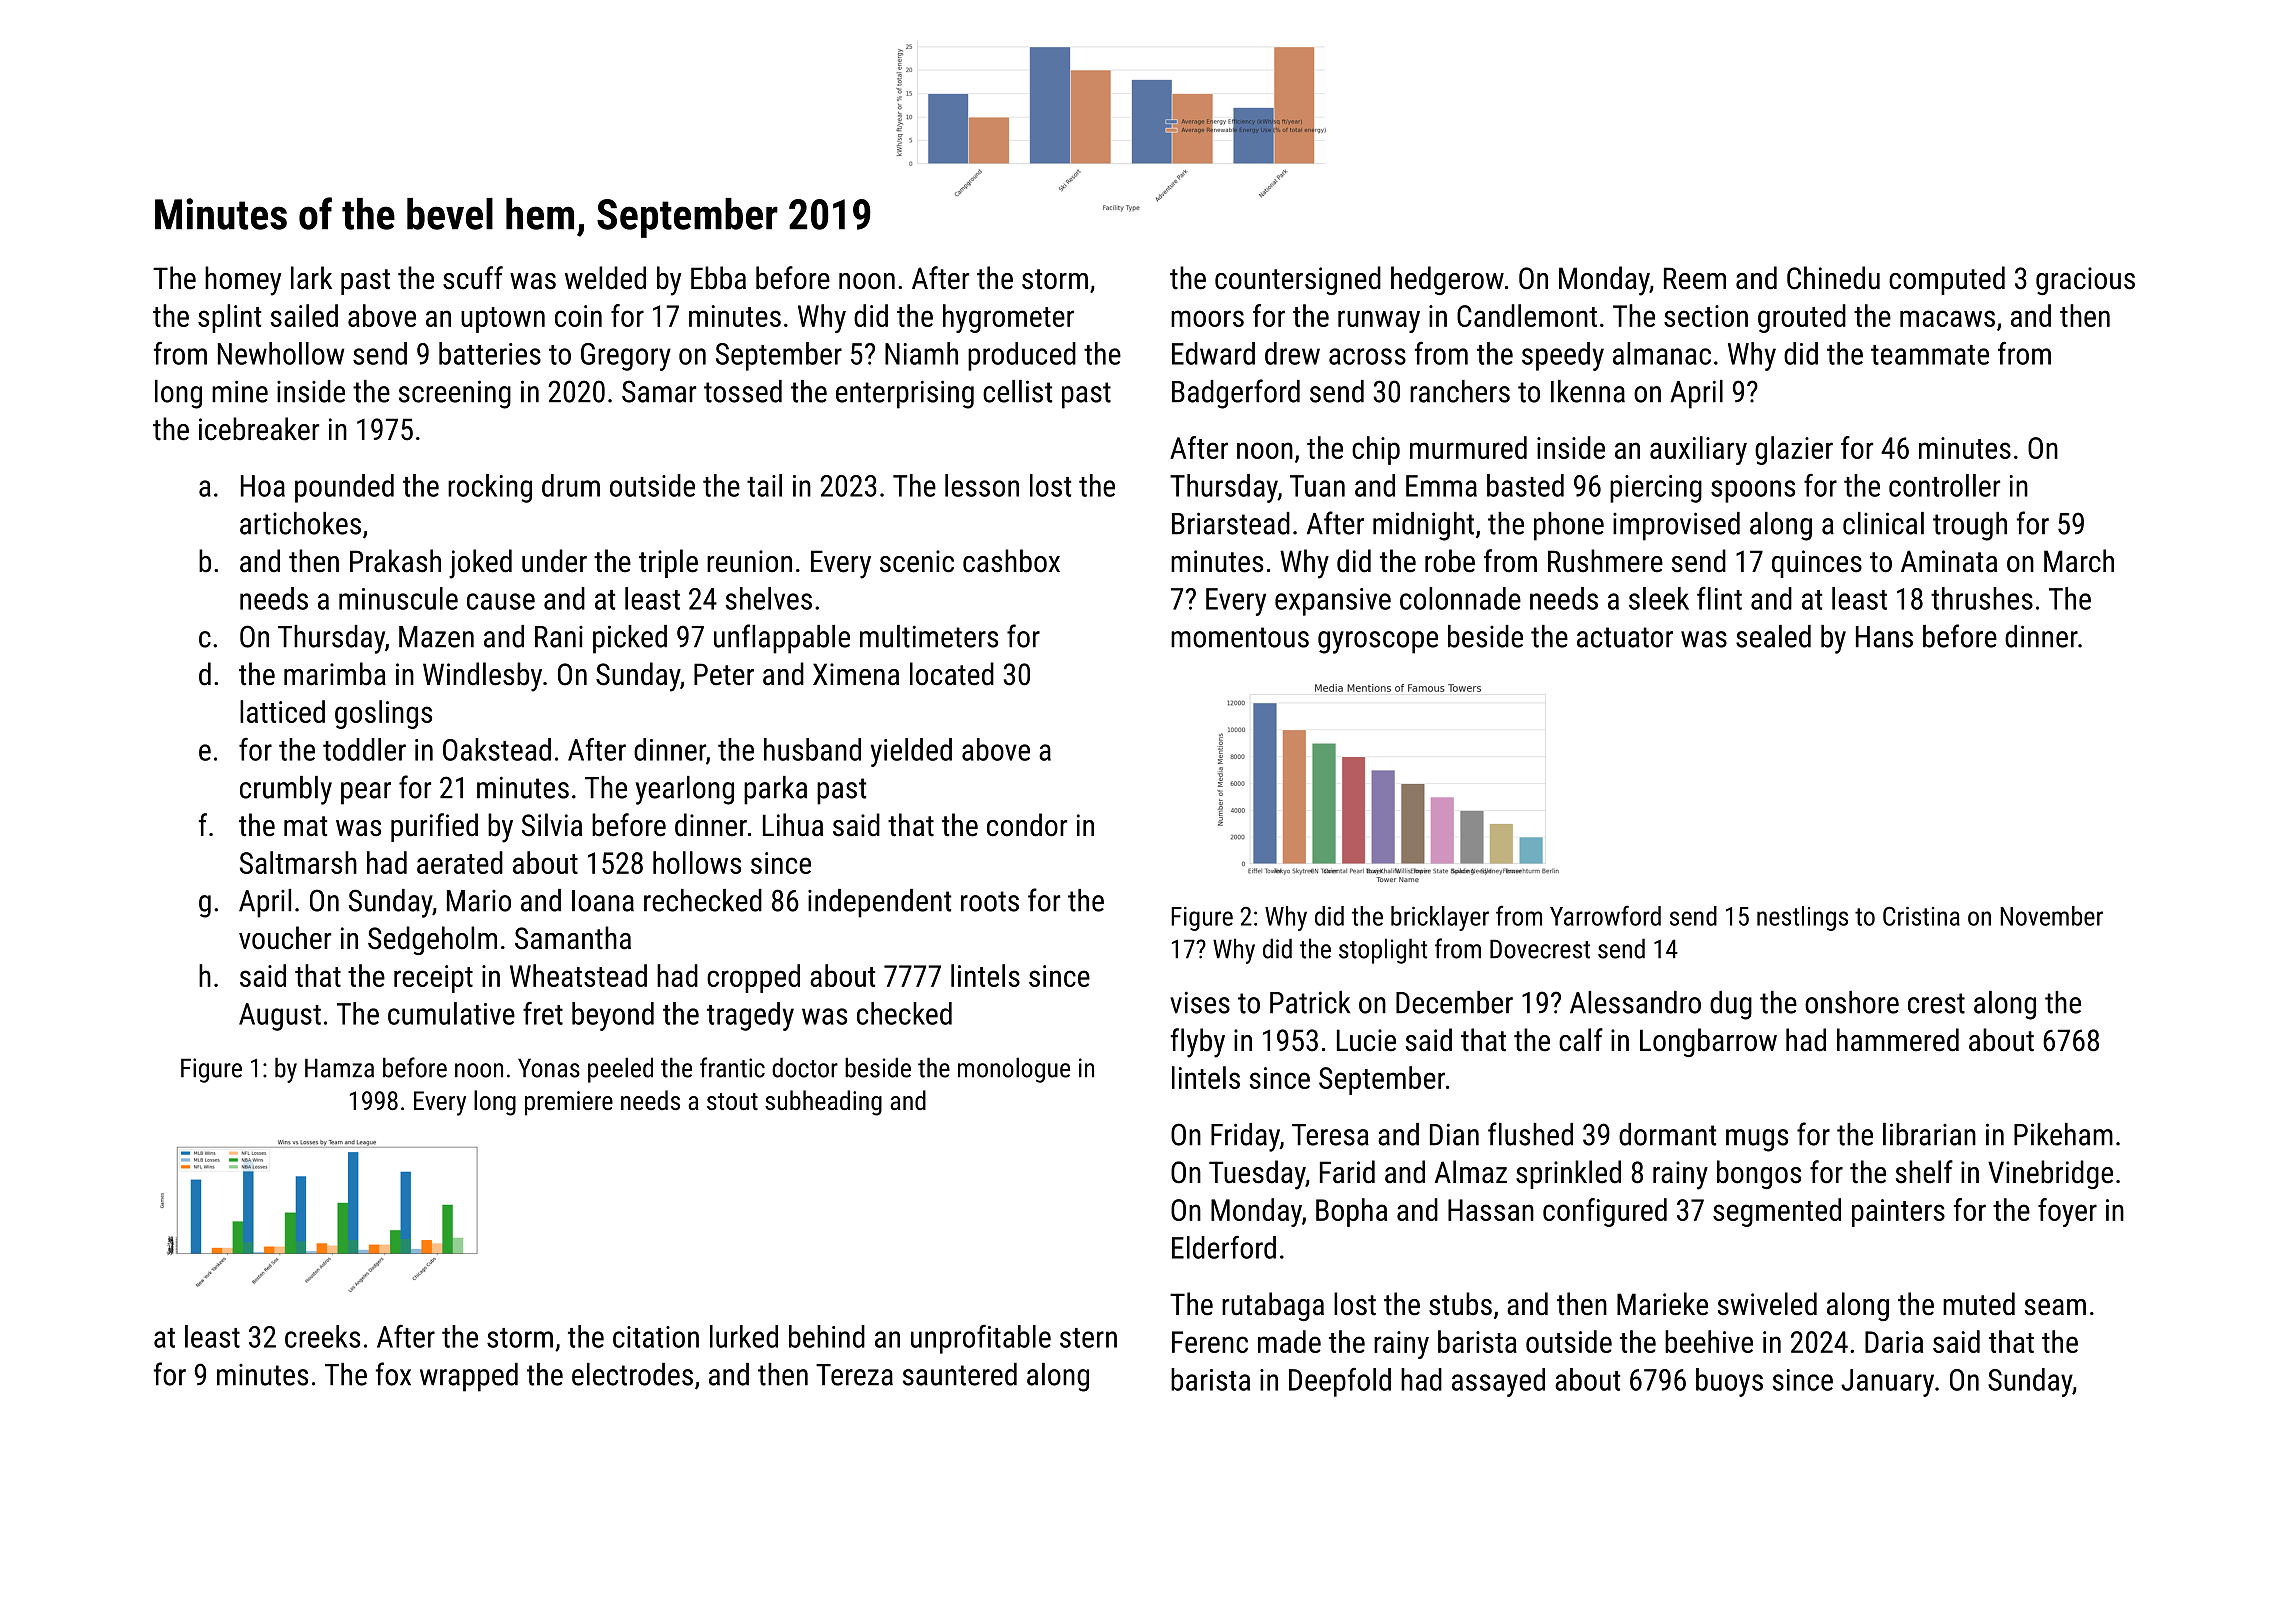 This image has width=2292, height=1620. What do you see at coordinates (1625, 637) in the image?
I see `actuator` at bounding box center [1625, 637].
